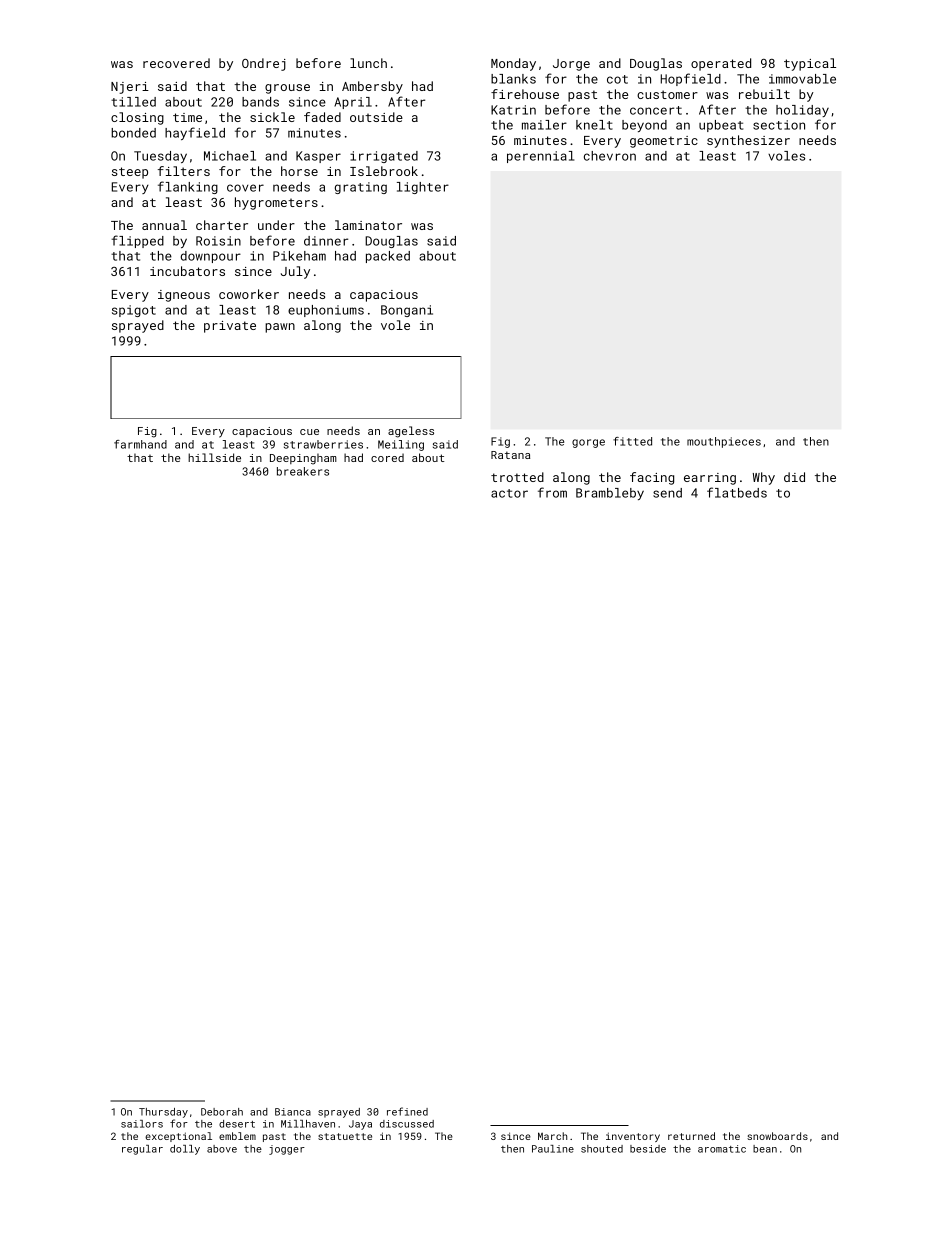 The height and width of the image is (1233, 952). Describe the element at coordinates (794, 477) in the image. I see `did` at that location.
